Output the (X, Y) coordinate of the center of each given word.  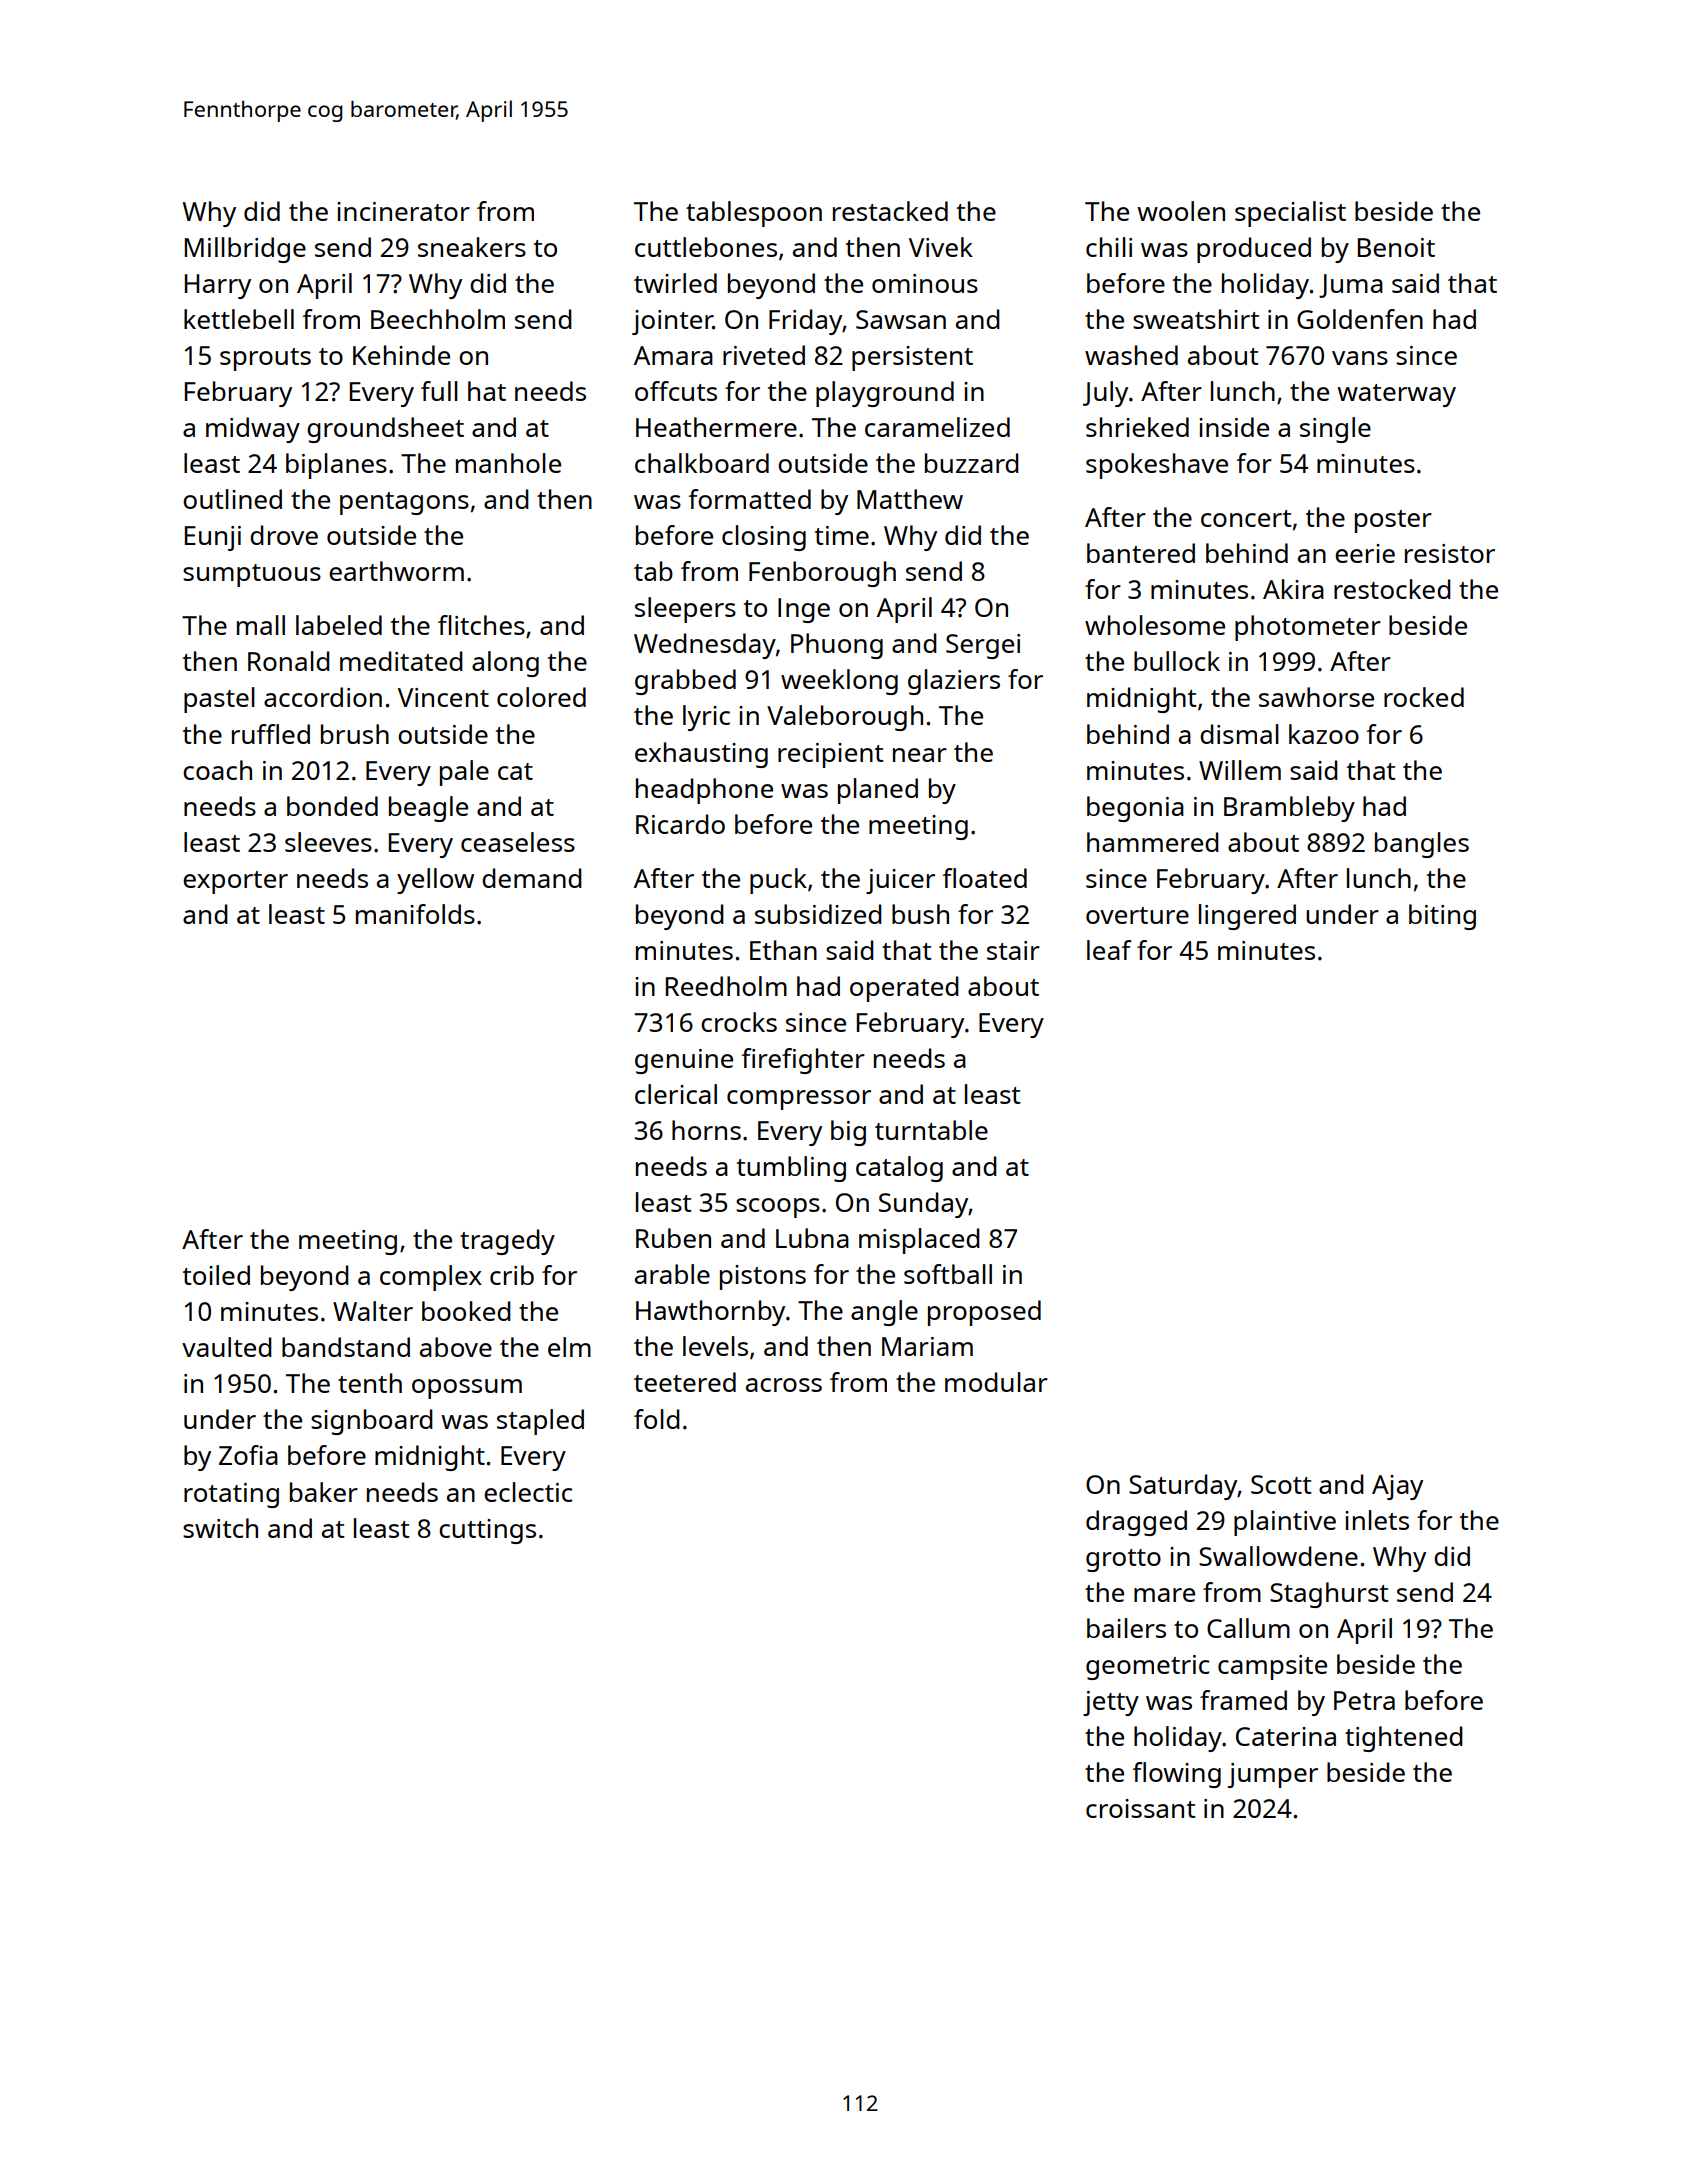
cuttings (487, 1531)
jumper (1273, 1775)
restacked (890, 211)
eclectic (528, 1492)
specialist (1290, 214)
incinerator (403, 211)
